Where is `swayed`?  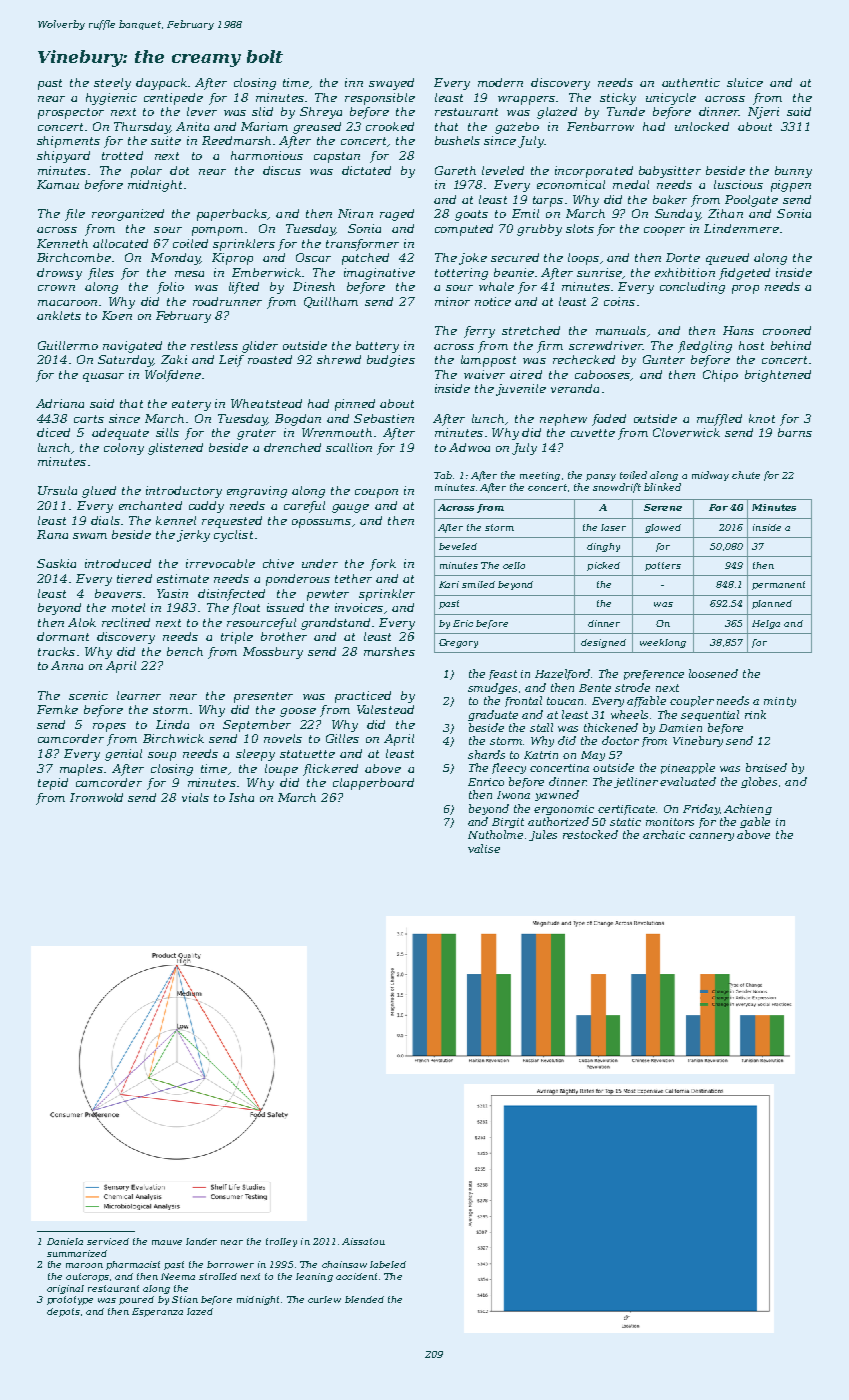 swayed is located at coordinates (391, 84).
